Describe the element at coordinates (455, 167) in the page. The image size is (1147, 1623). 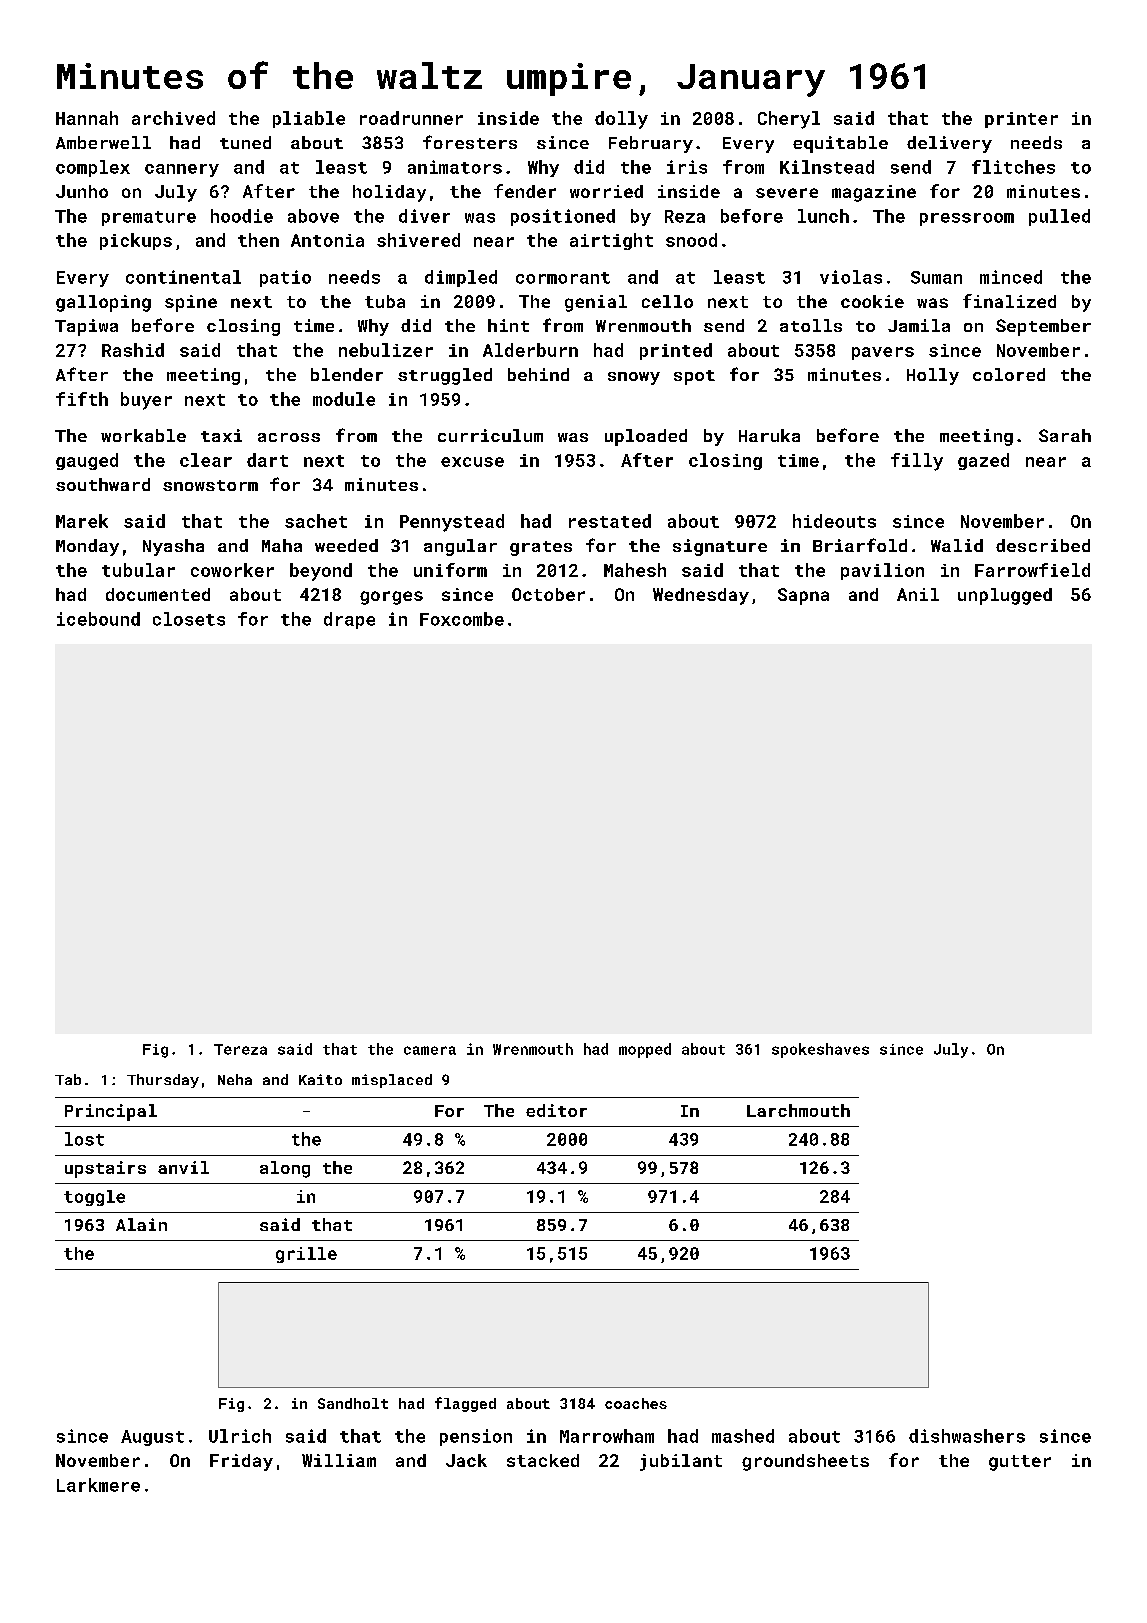
I see `animators` at that location.
